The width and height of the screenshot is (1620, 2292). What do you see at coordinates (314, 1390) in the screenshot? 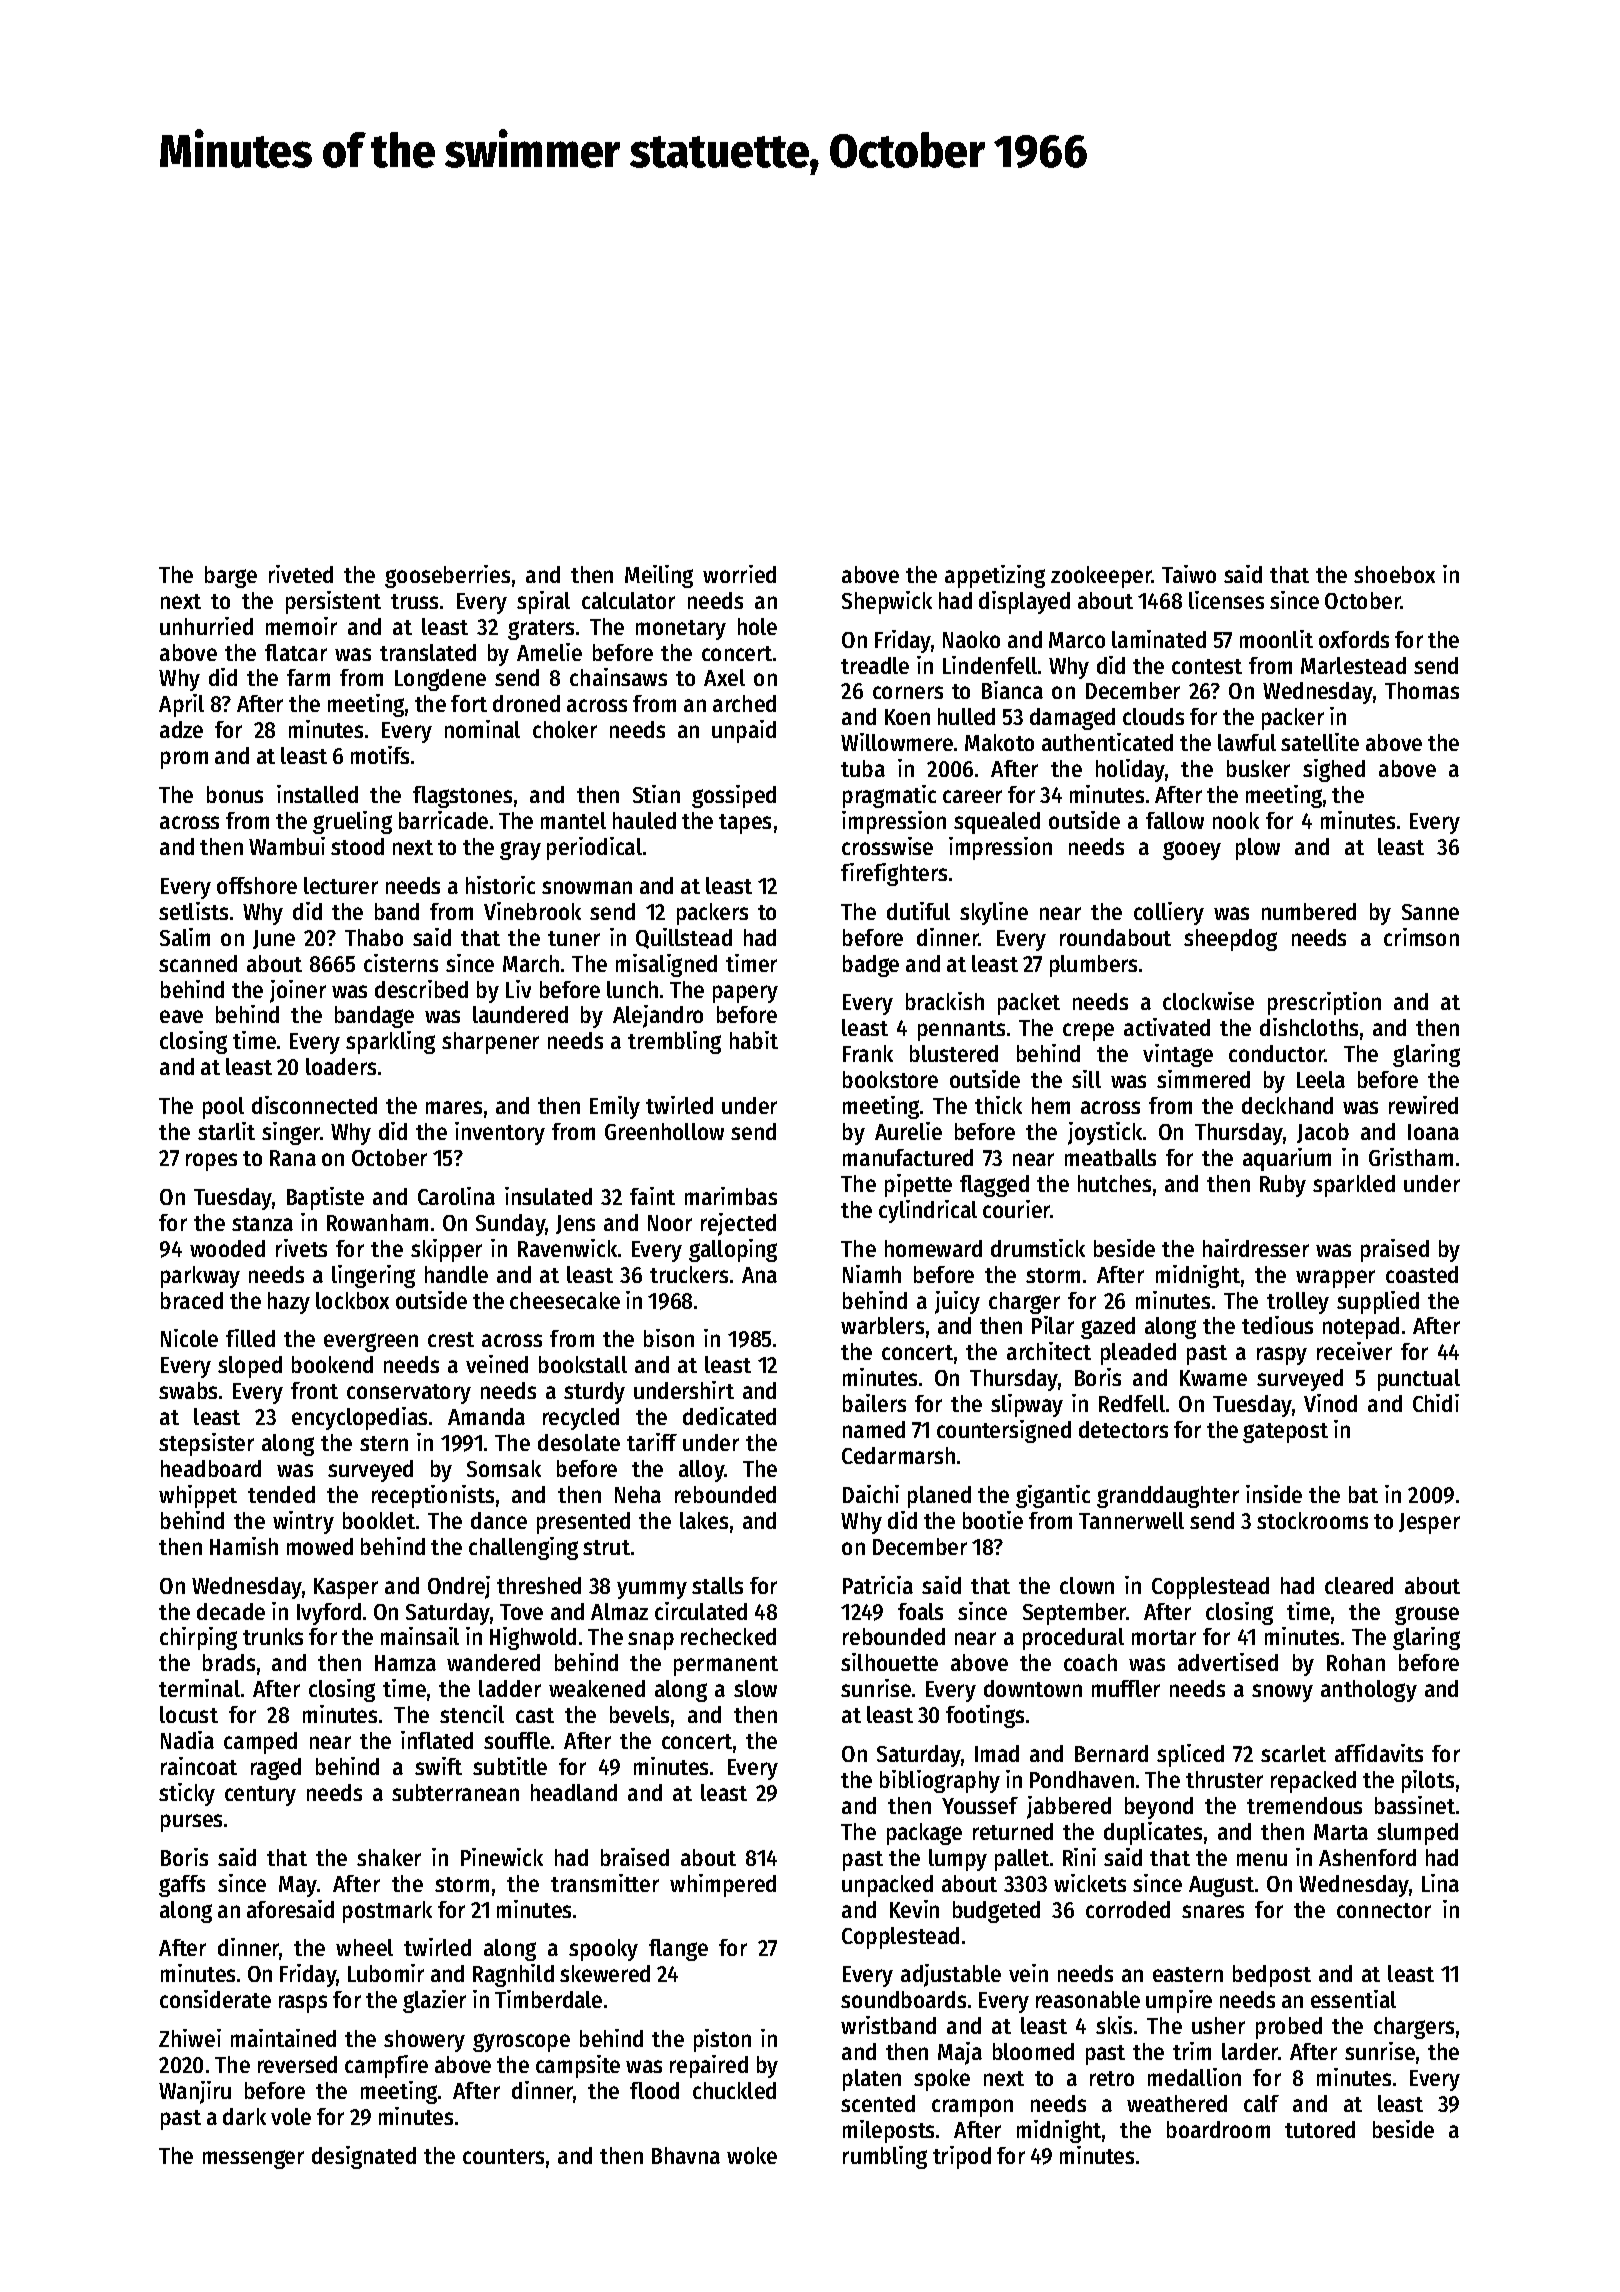
I see `front` at bounding box center [314, 1390].
